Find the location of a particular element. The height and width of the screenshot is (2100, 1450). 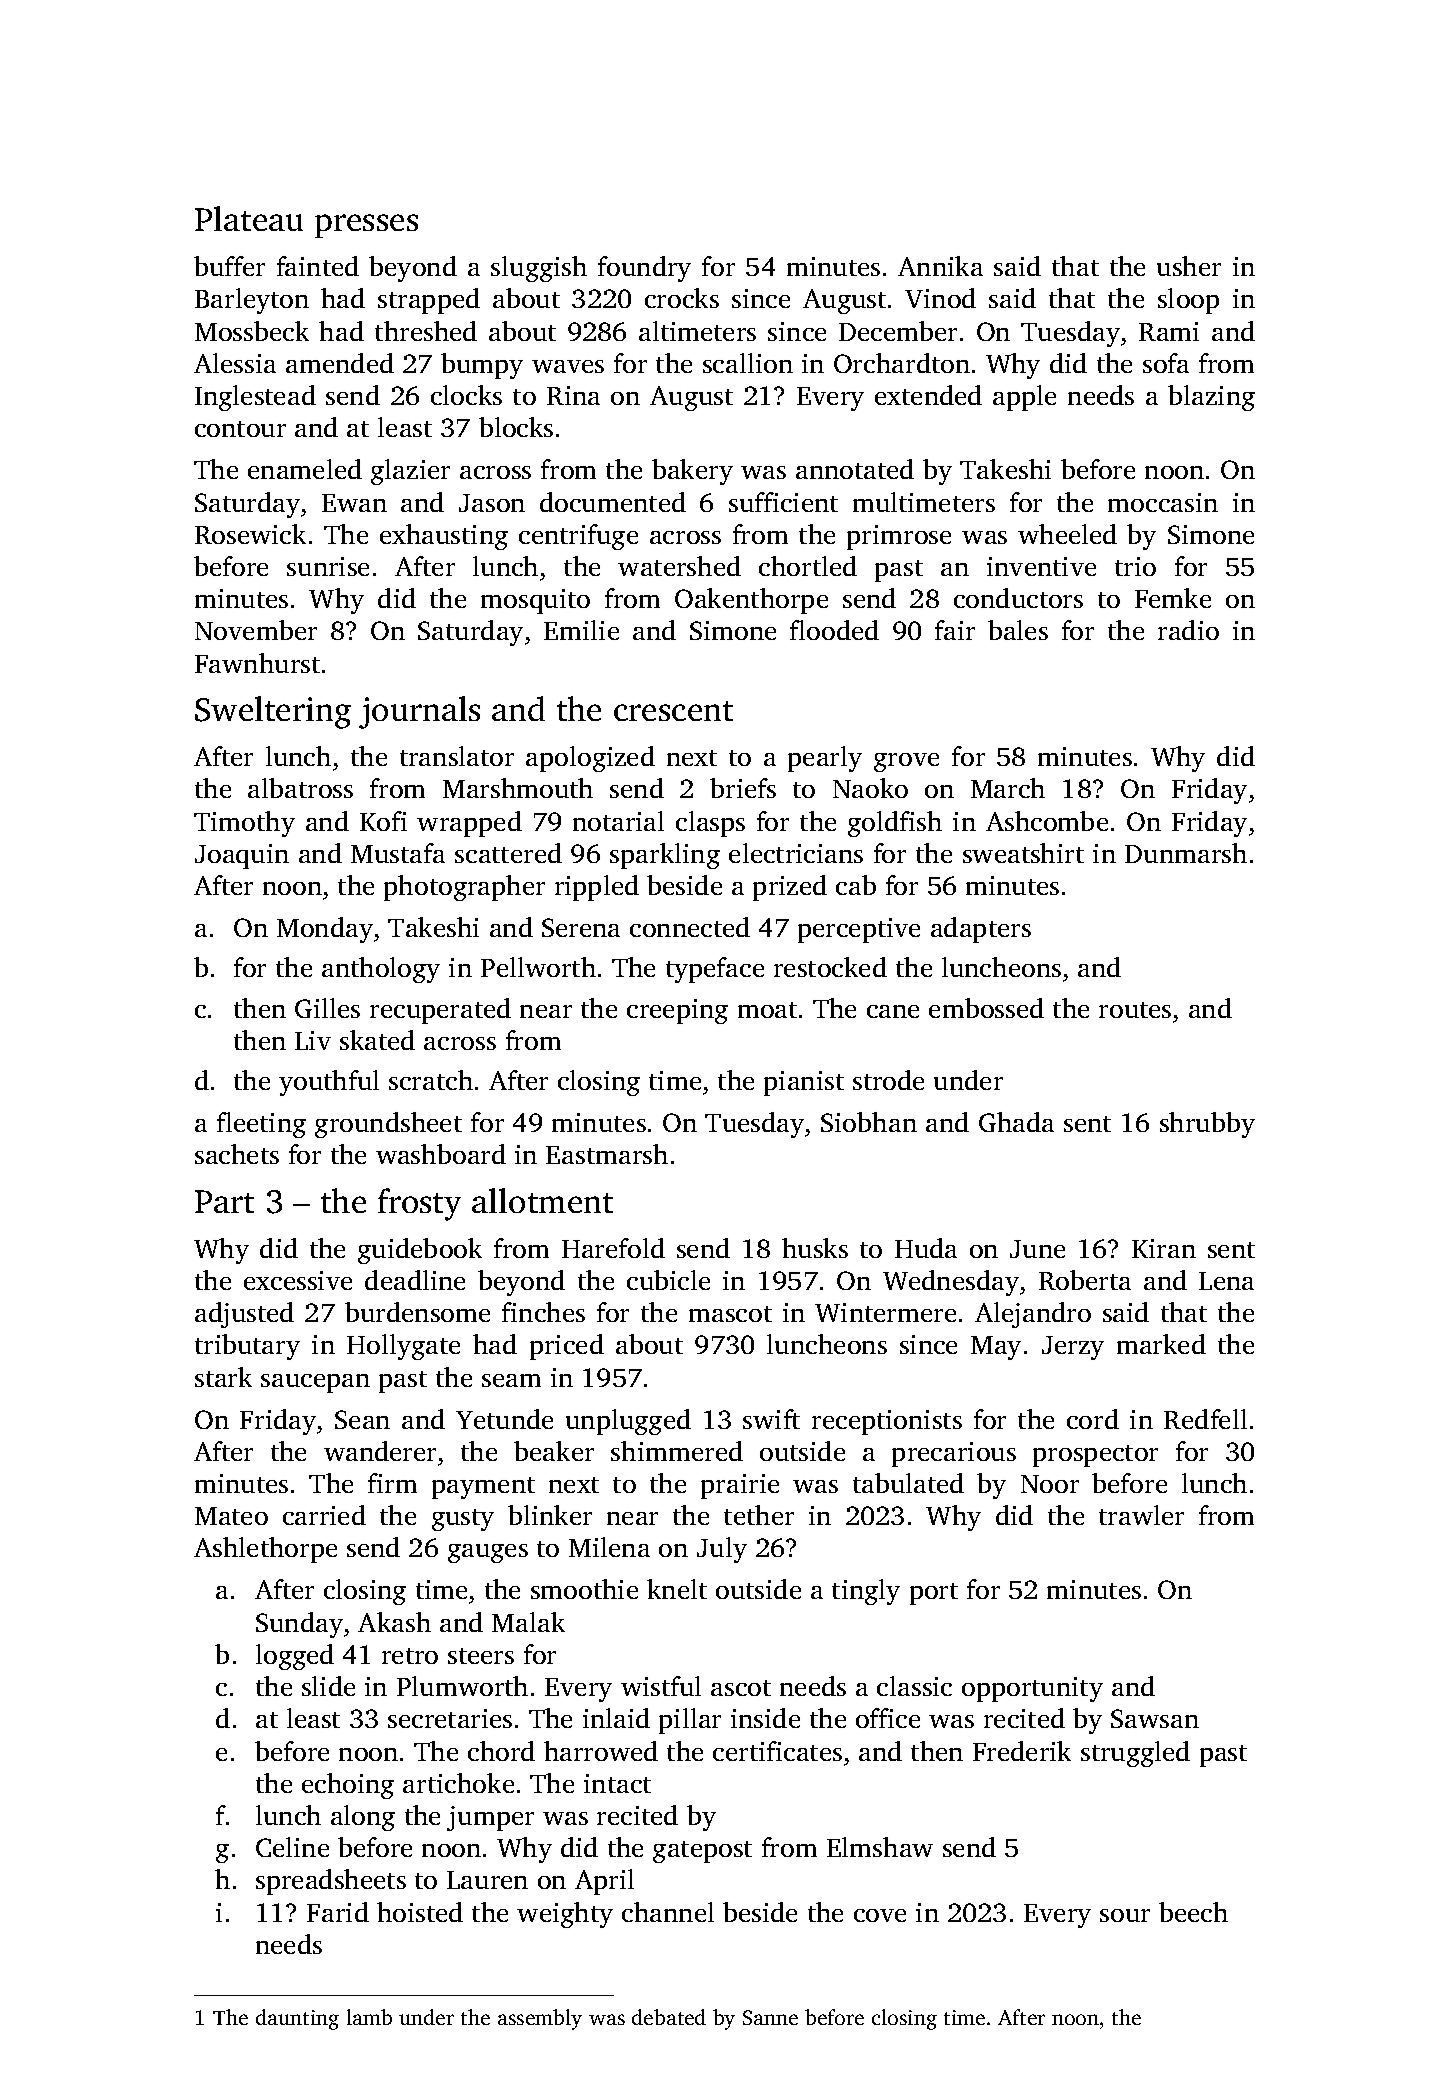

Ashlethorpe is located at coordinates (265, 1550).
